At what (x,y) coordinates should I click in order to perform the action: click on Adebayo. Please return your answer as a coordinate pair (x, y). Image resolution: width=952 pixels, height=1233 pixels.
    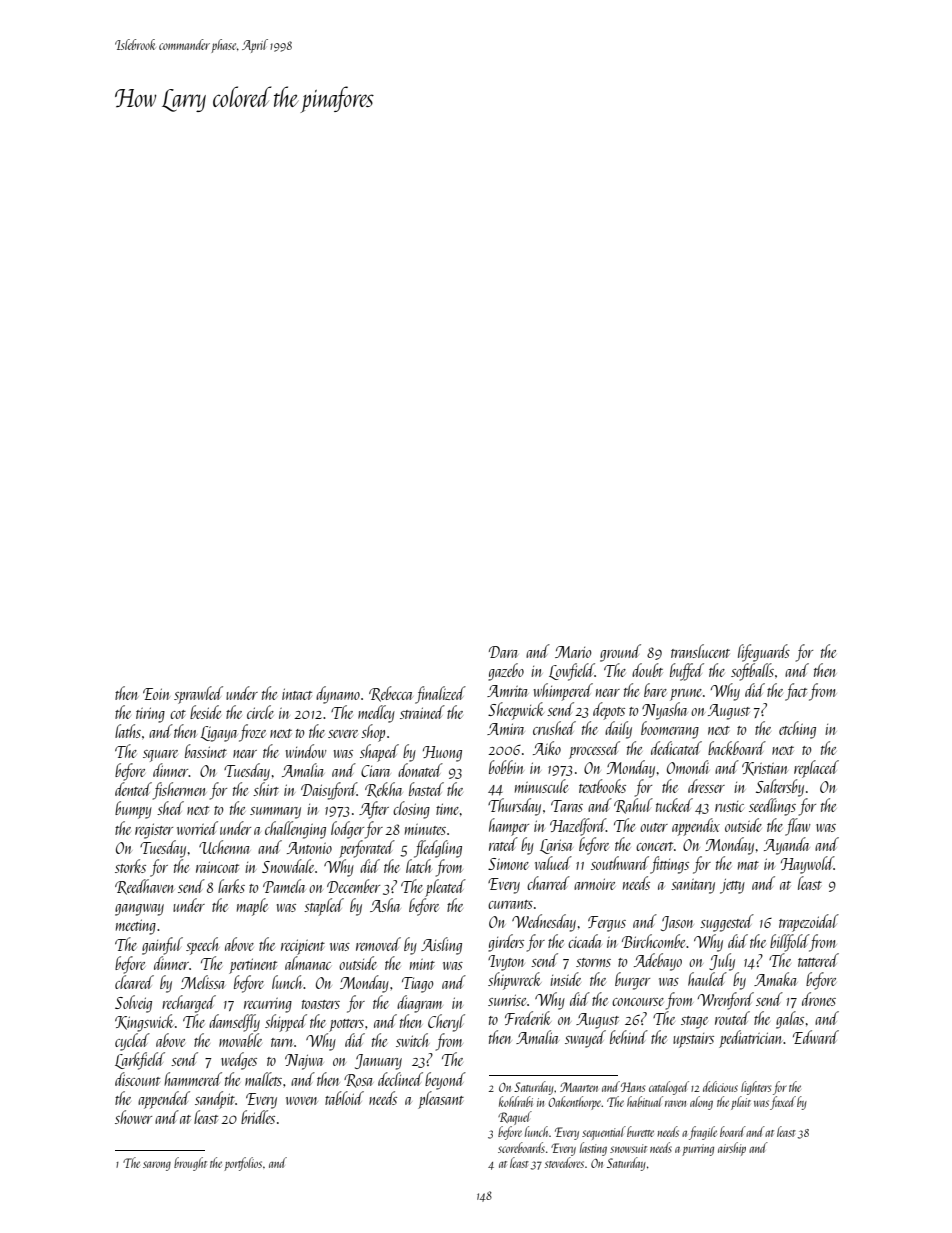
    Looking at the image, I should click on (658, 962).
